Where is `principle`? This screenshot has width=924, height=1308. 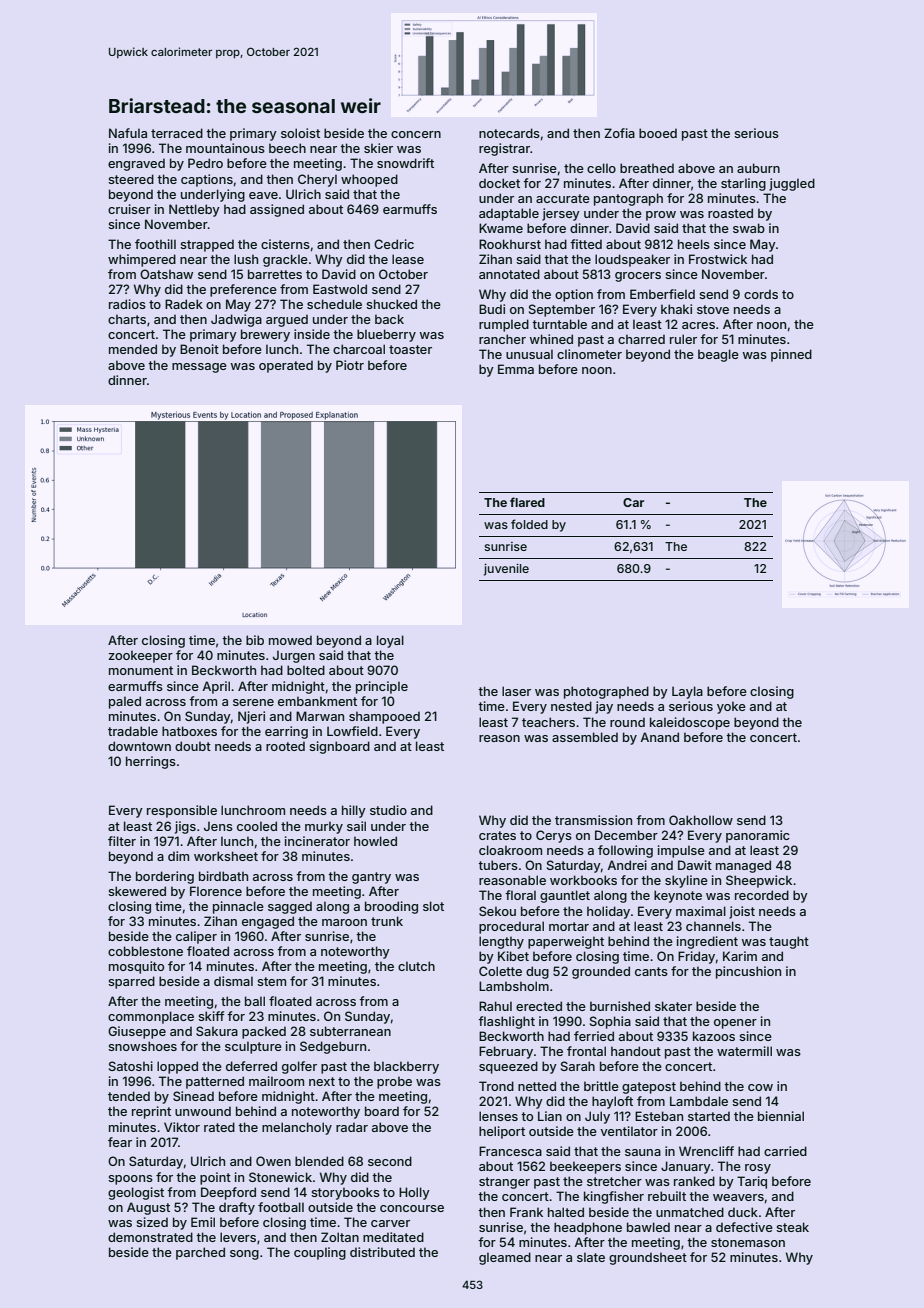 principle is located at coordinates (382, 687).
